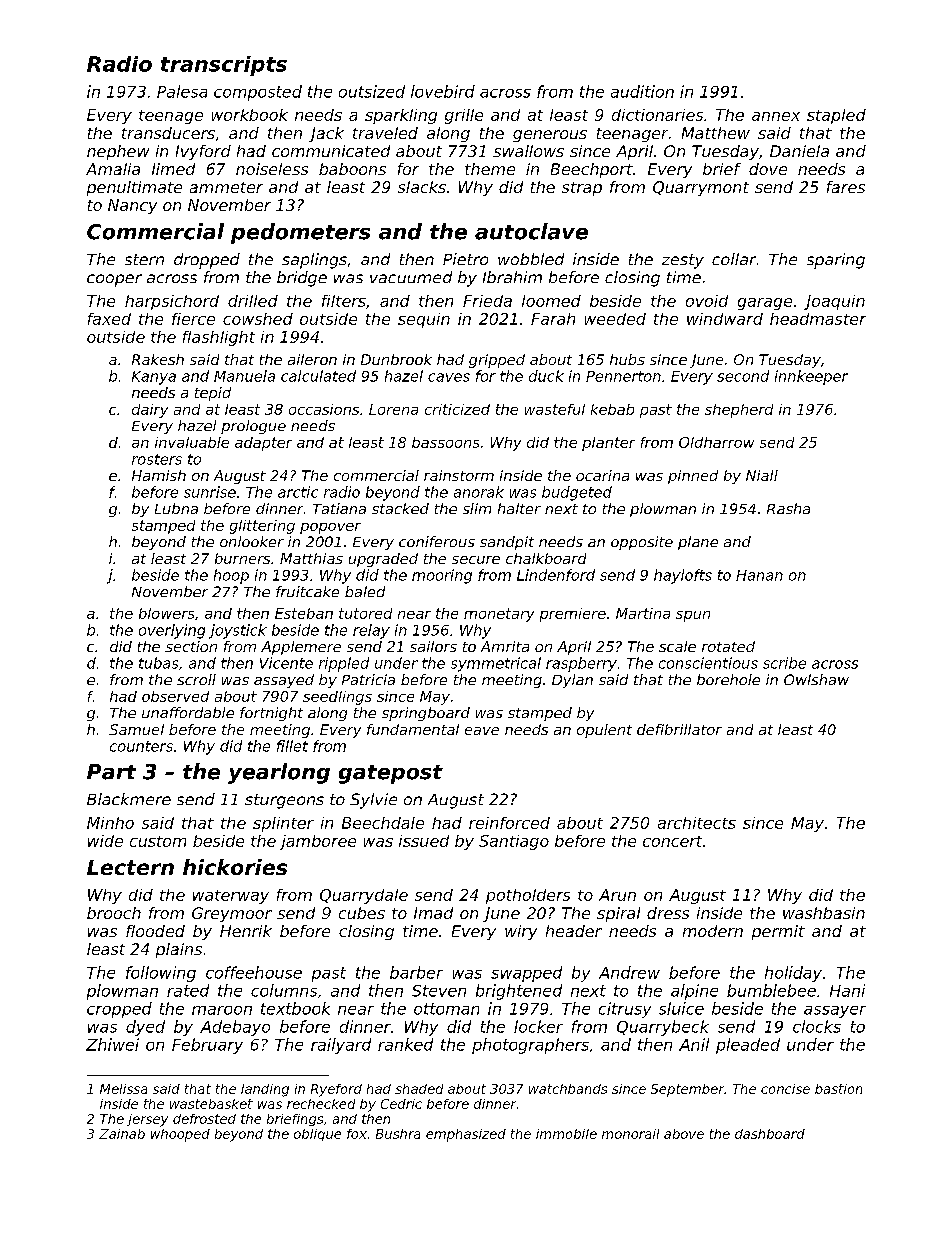 Image resolution: width=952 pixels, height=1233 pixels. What do you see at coordinates (182, 91) in the document?
I see `Palesa` at bounding box center [182, 91].
